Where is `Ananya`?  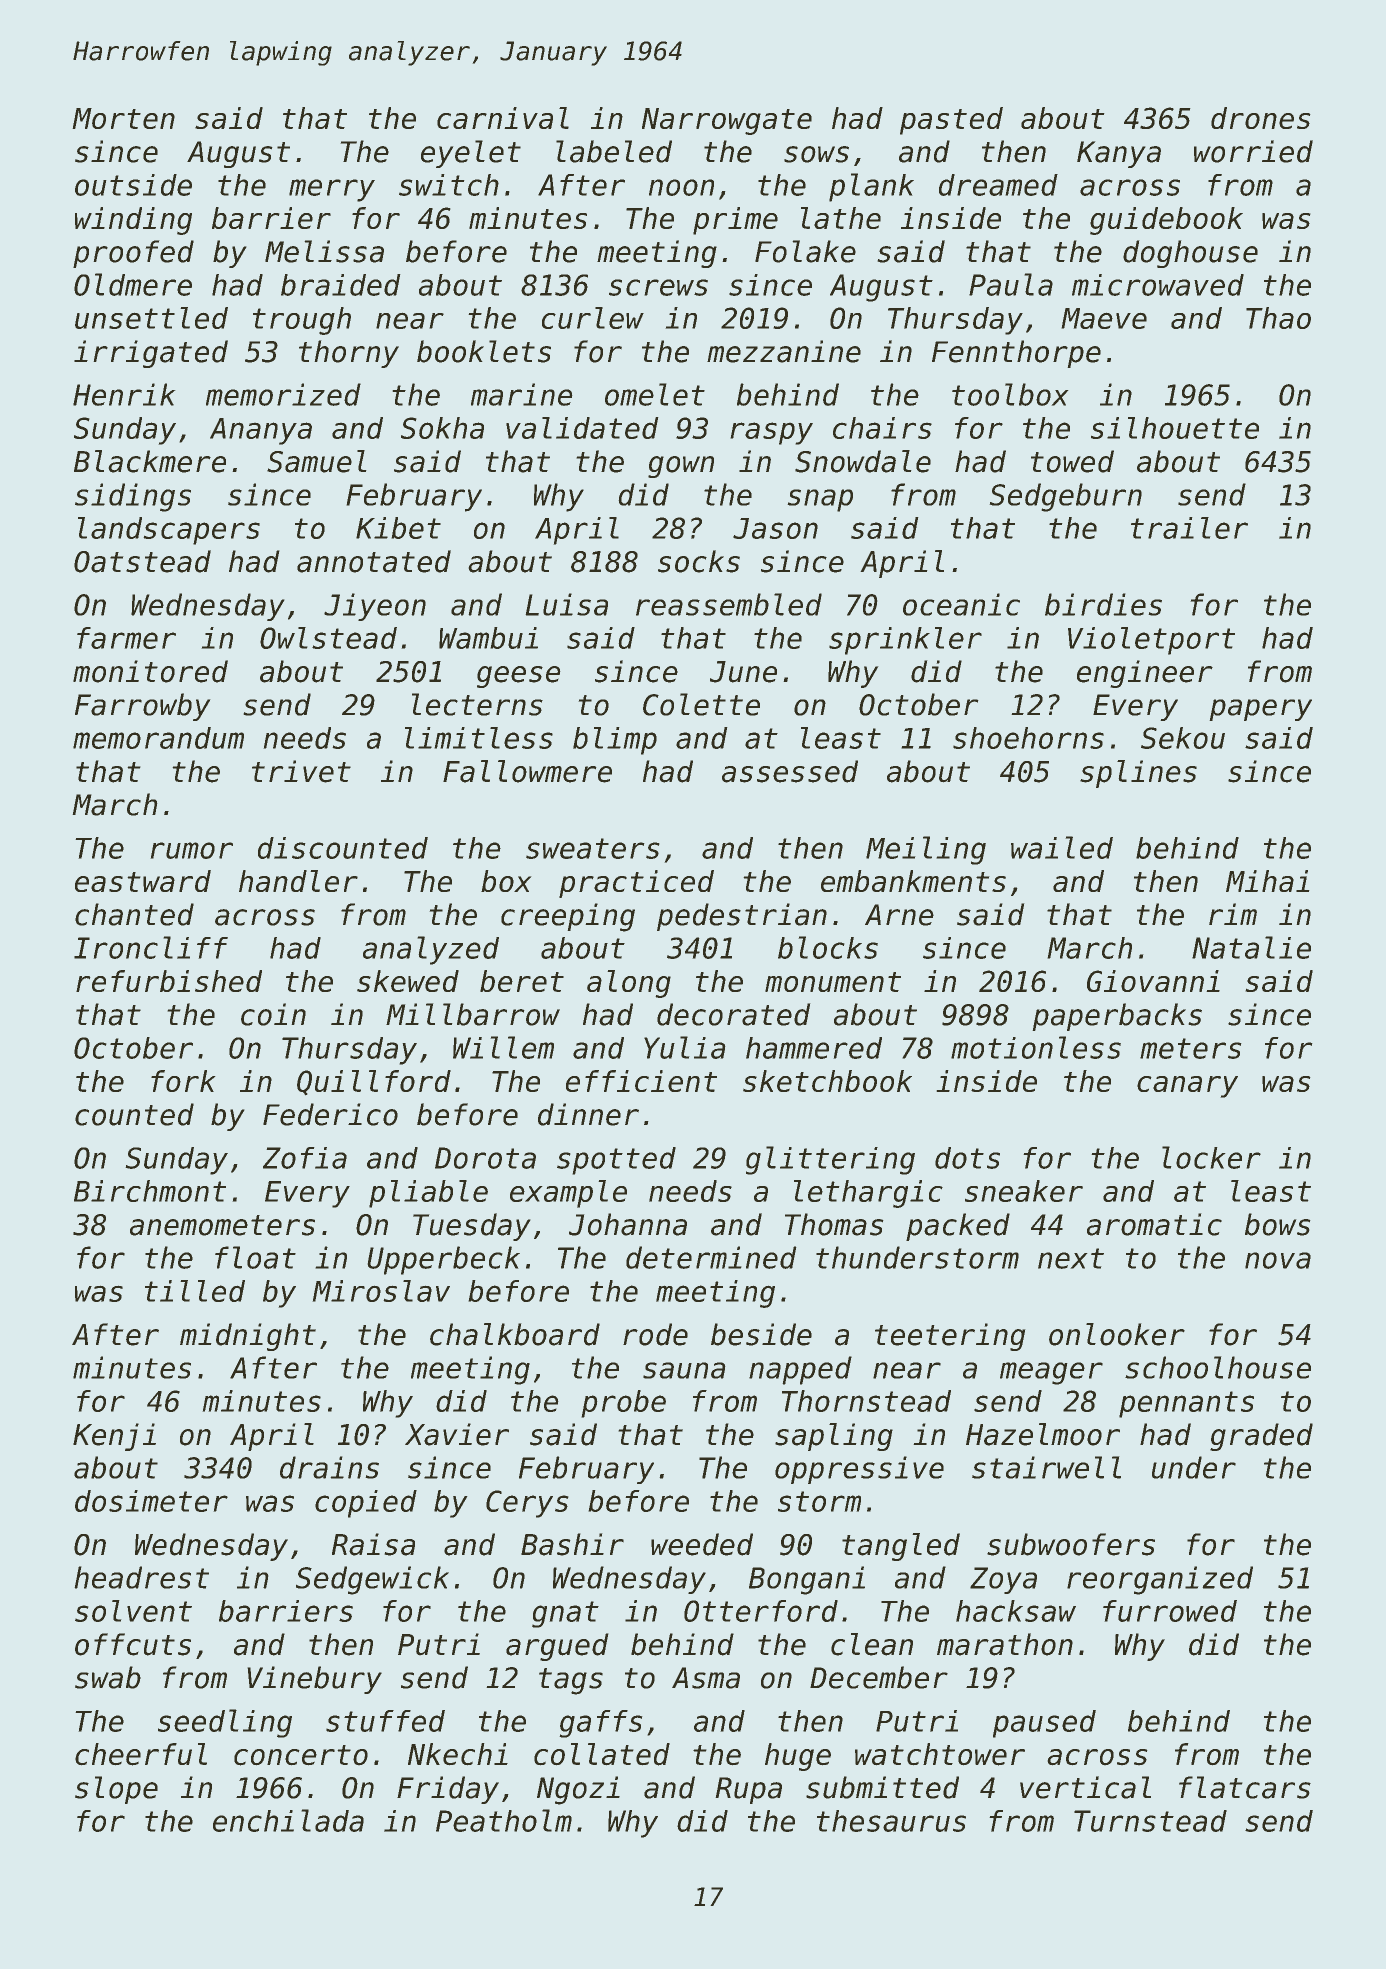 Ananya is located at coordinates (261, 431).
